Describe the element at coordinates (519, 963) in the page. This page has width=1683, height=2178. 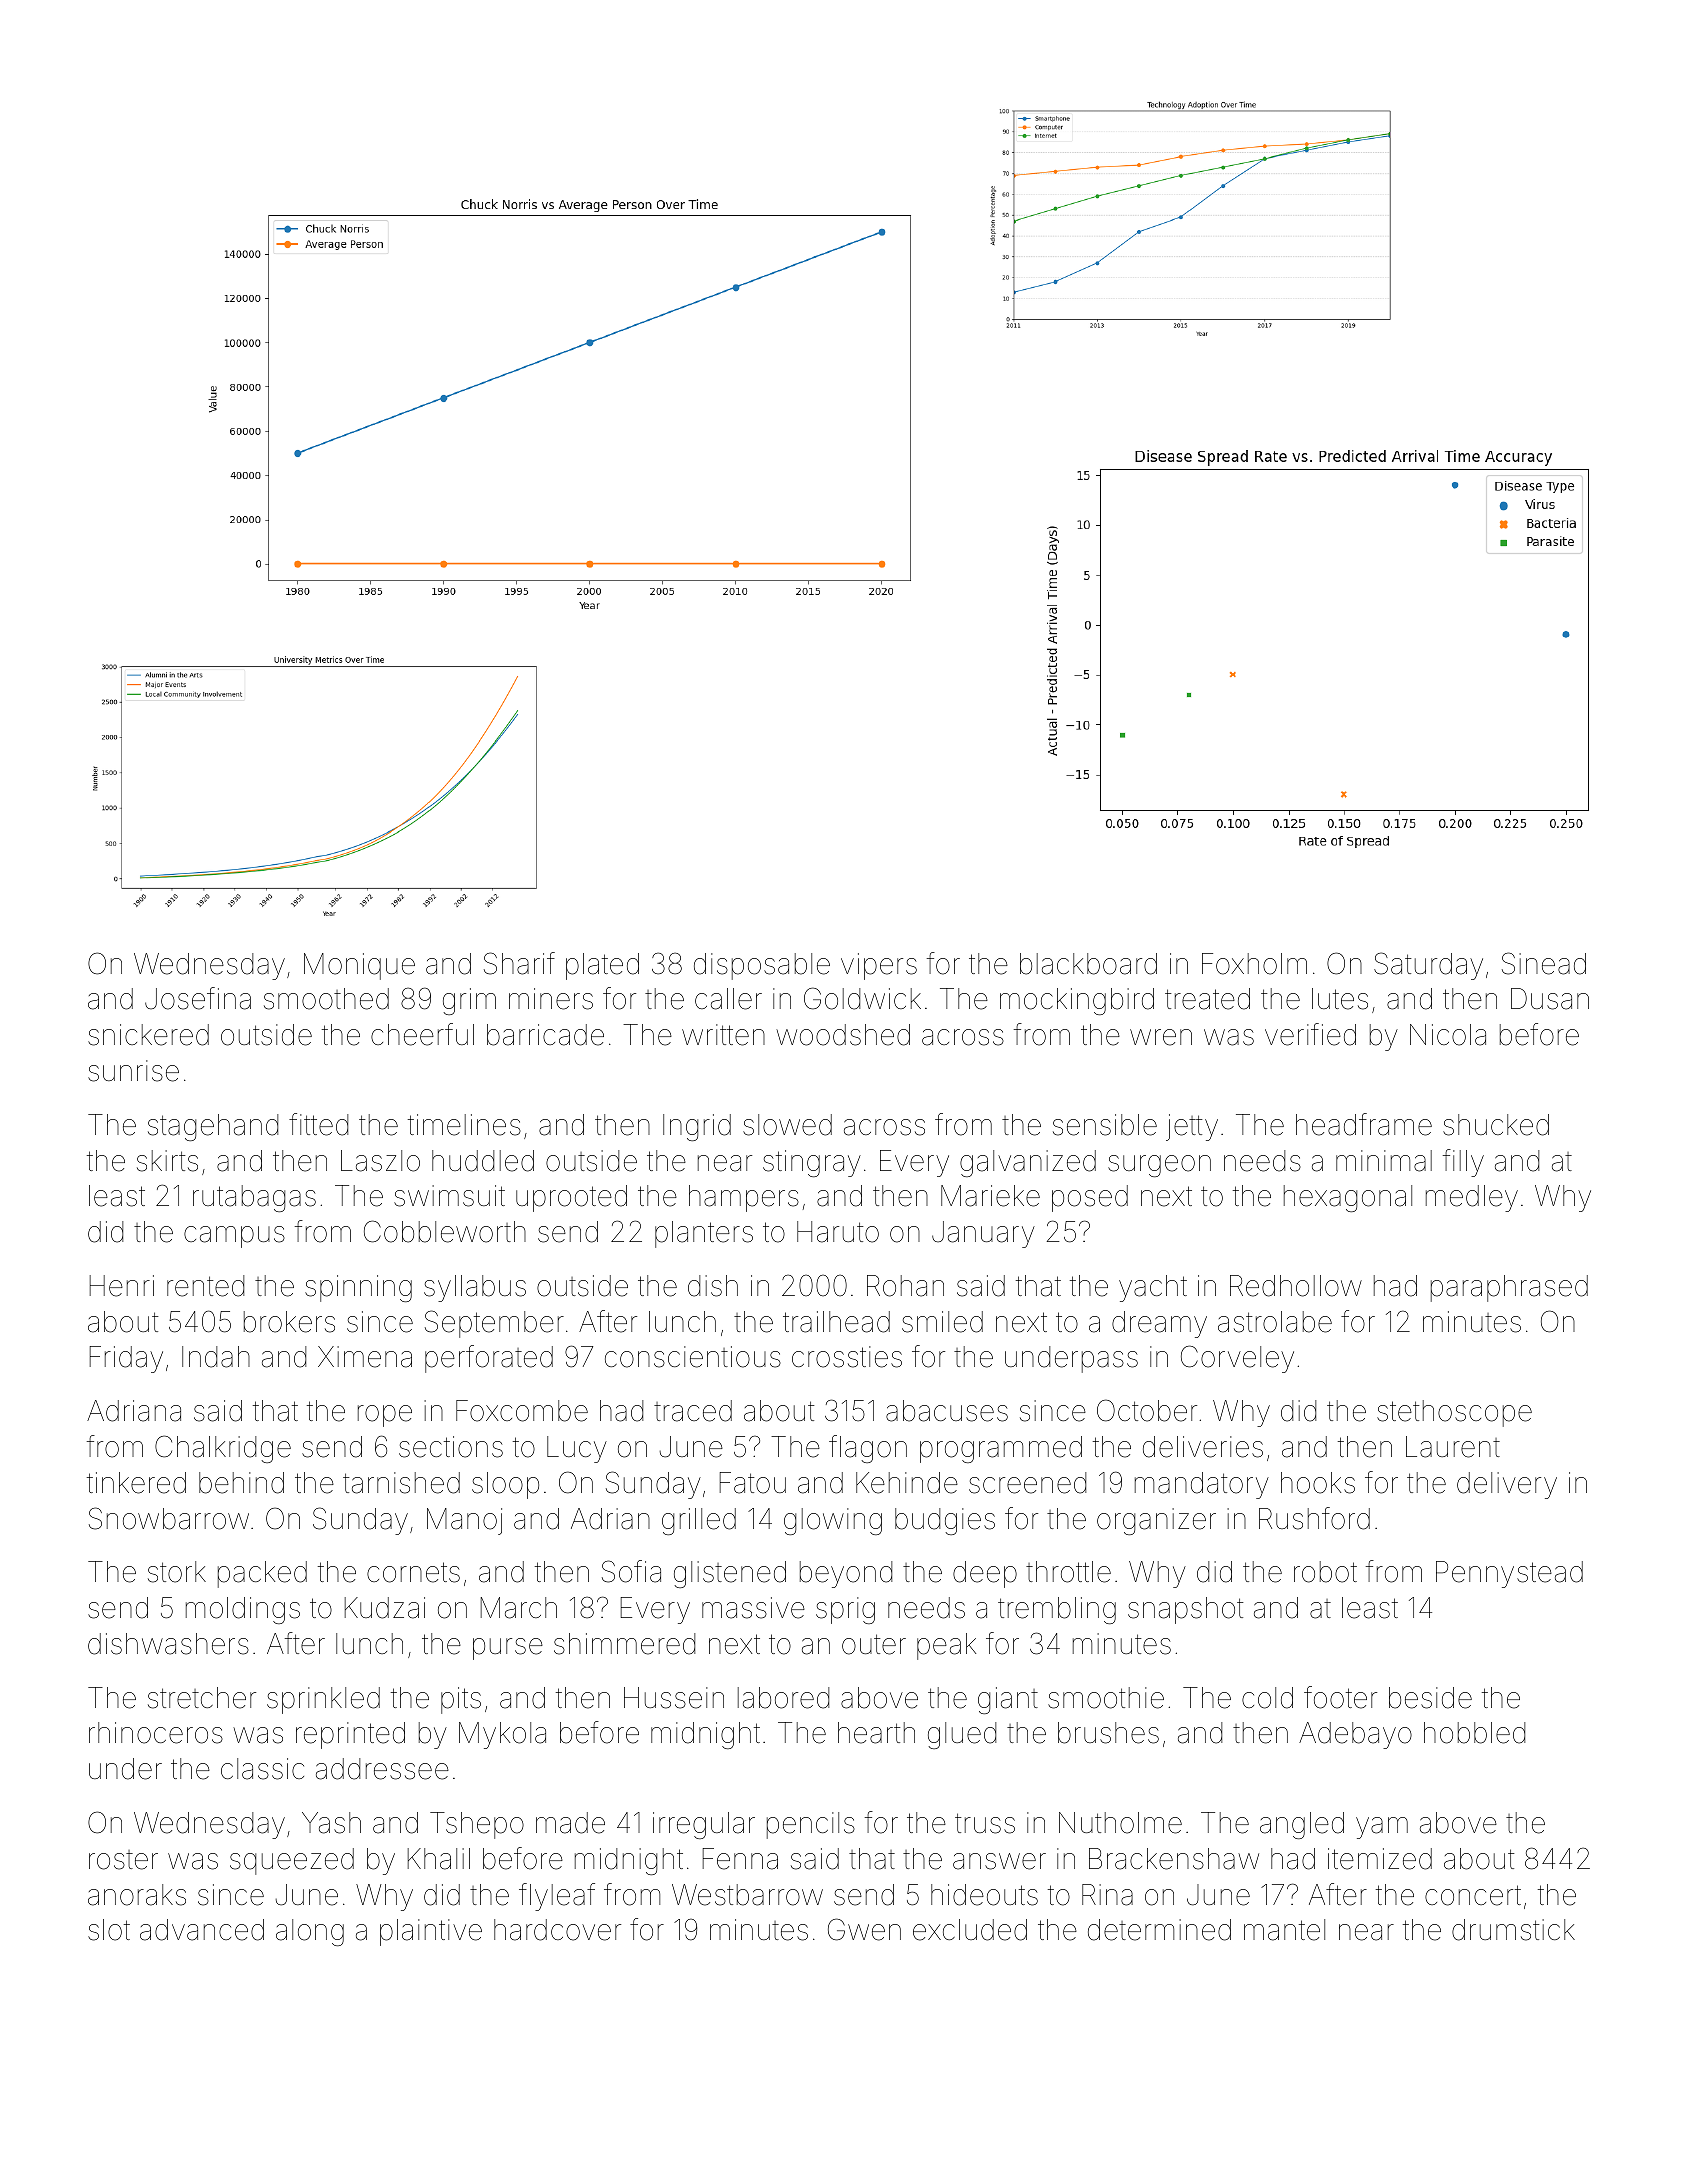
I see `Sharif` at that location.
